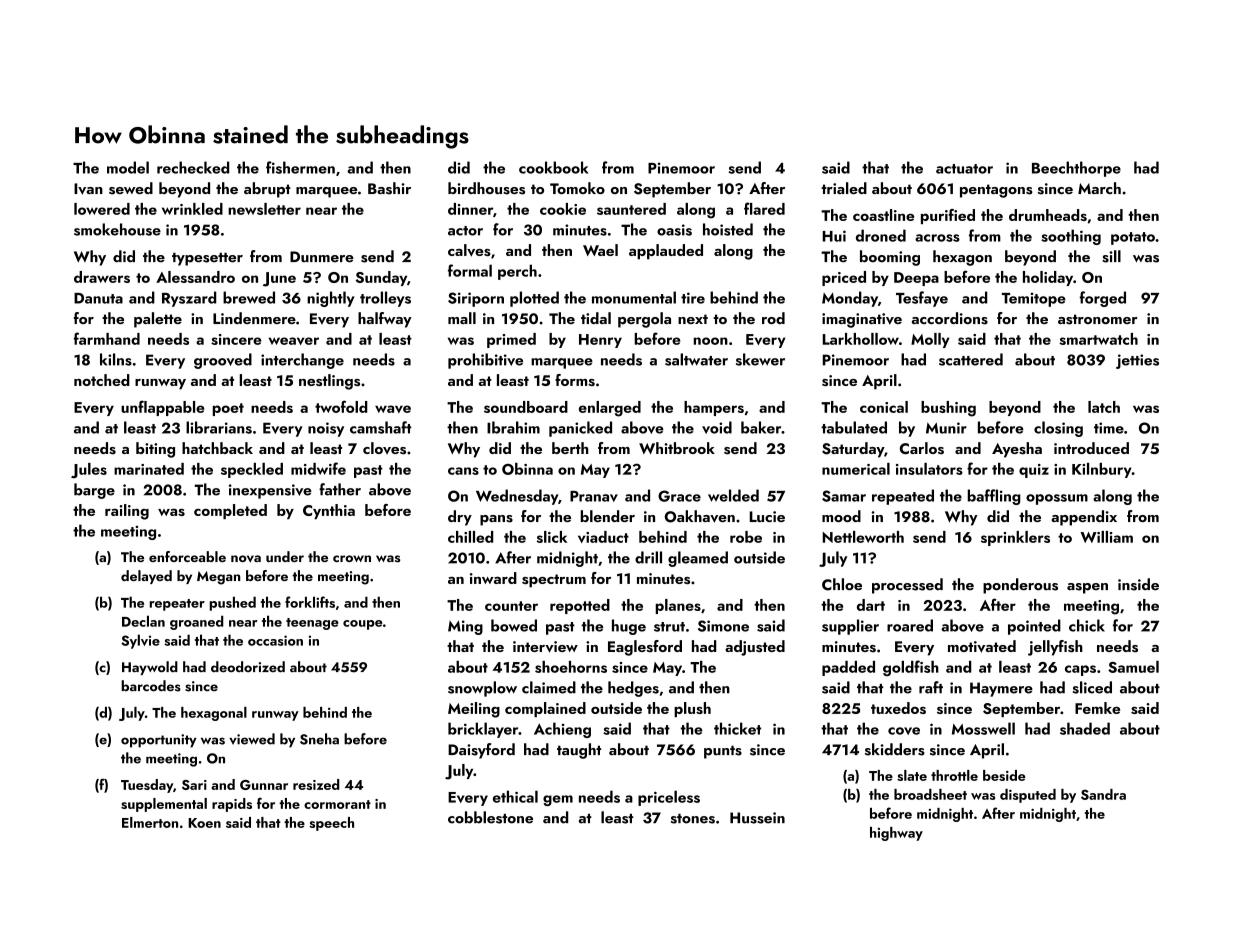 The height and width of the screenshot is (952, 1233). I want to click on weaver, so click(294, 341).
